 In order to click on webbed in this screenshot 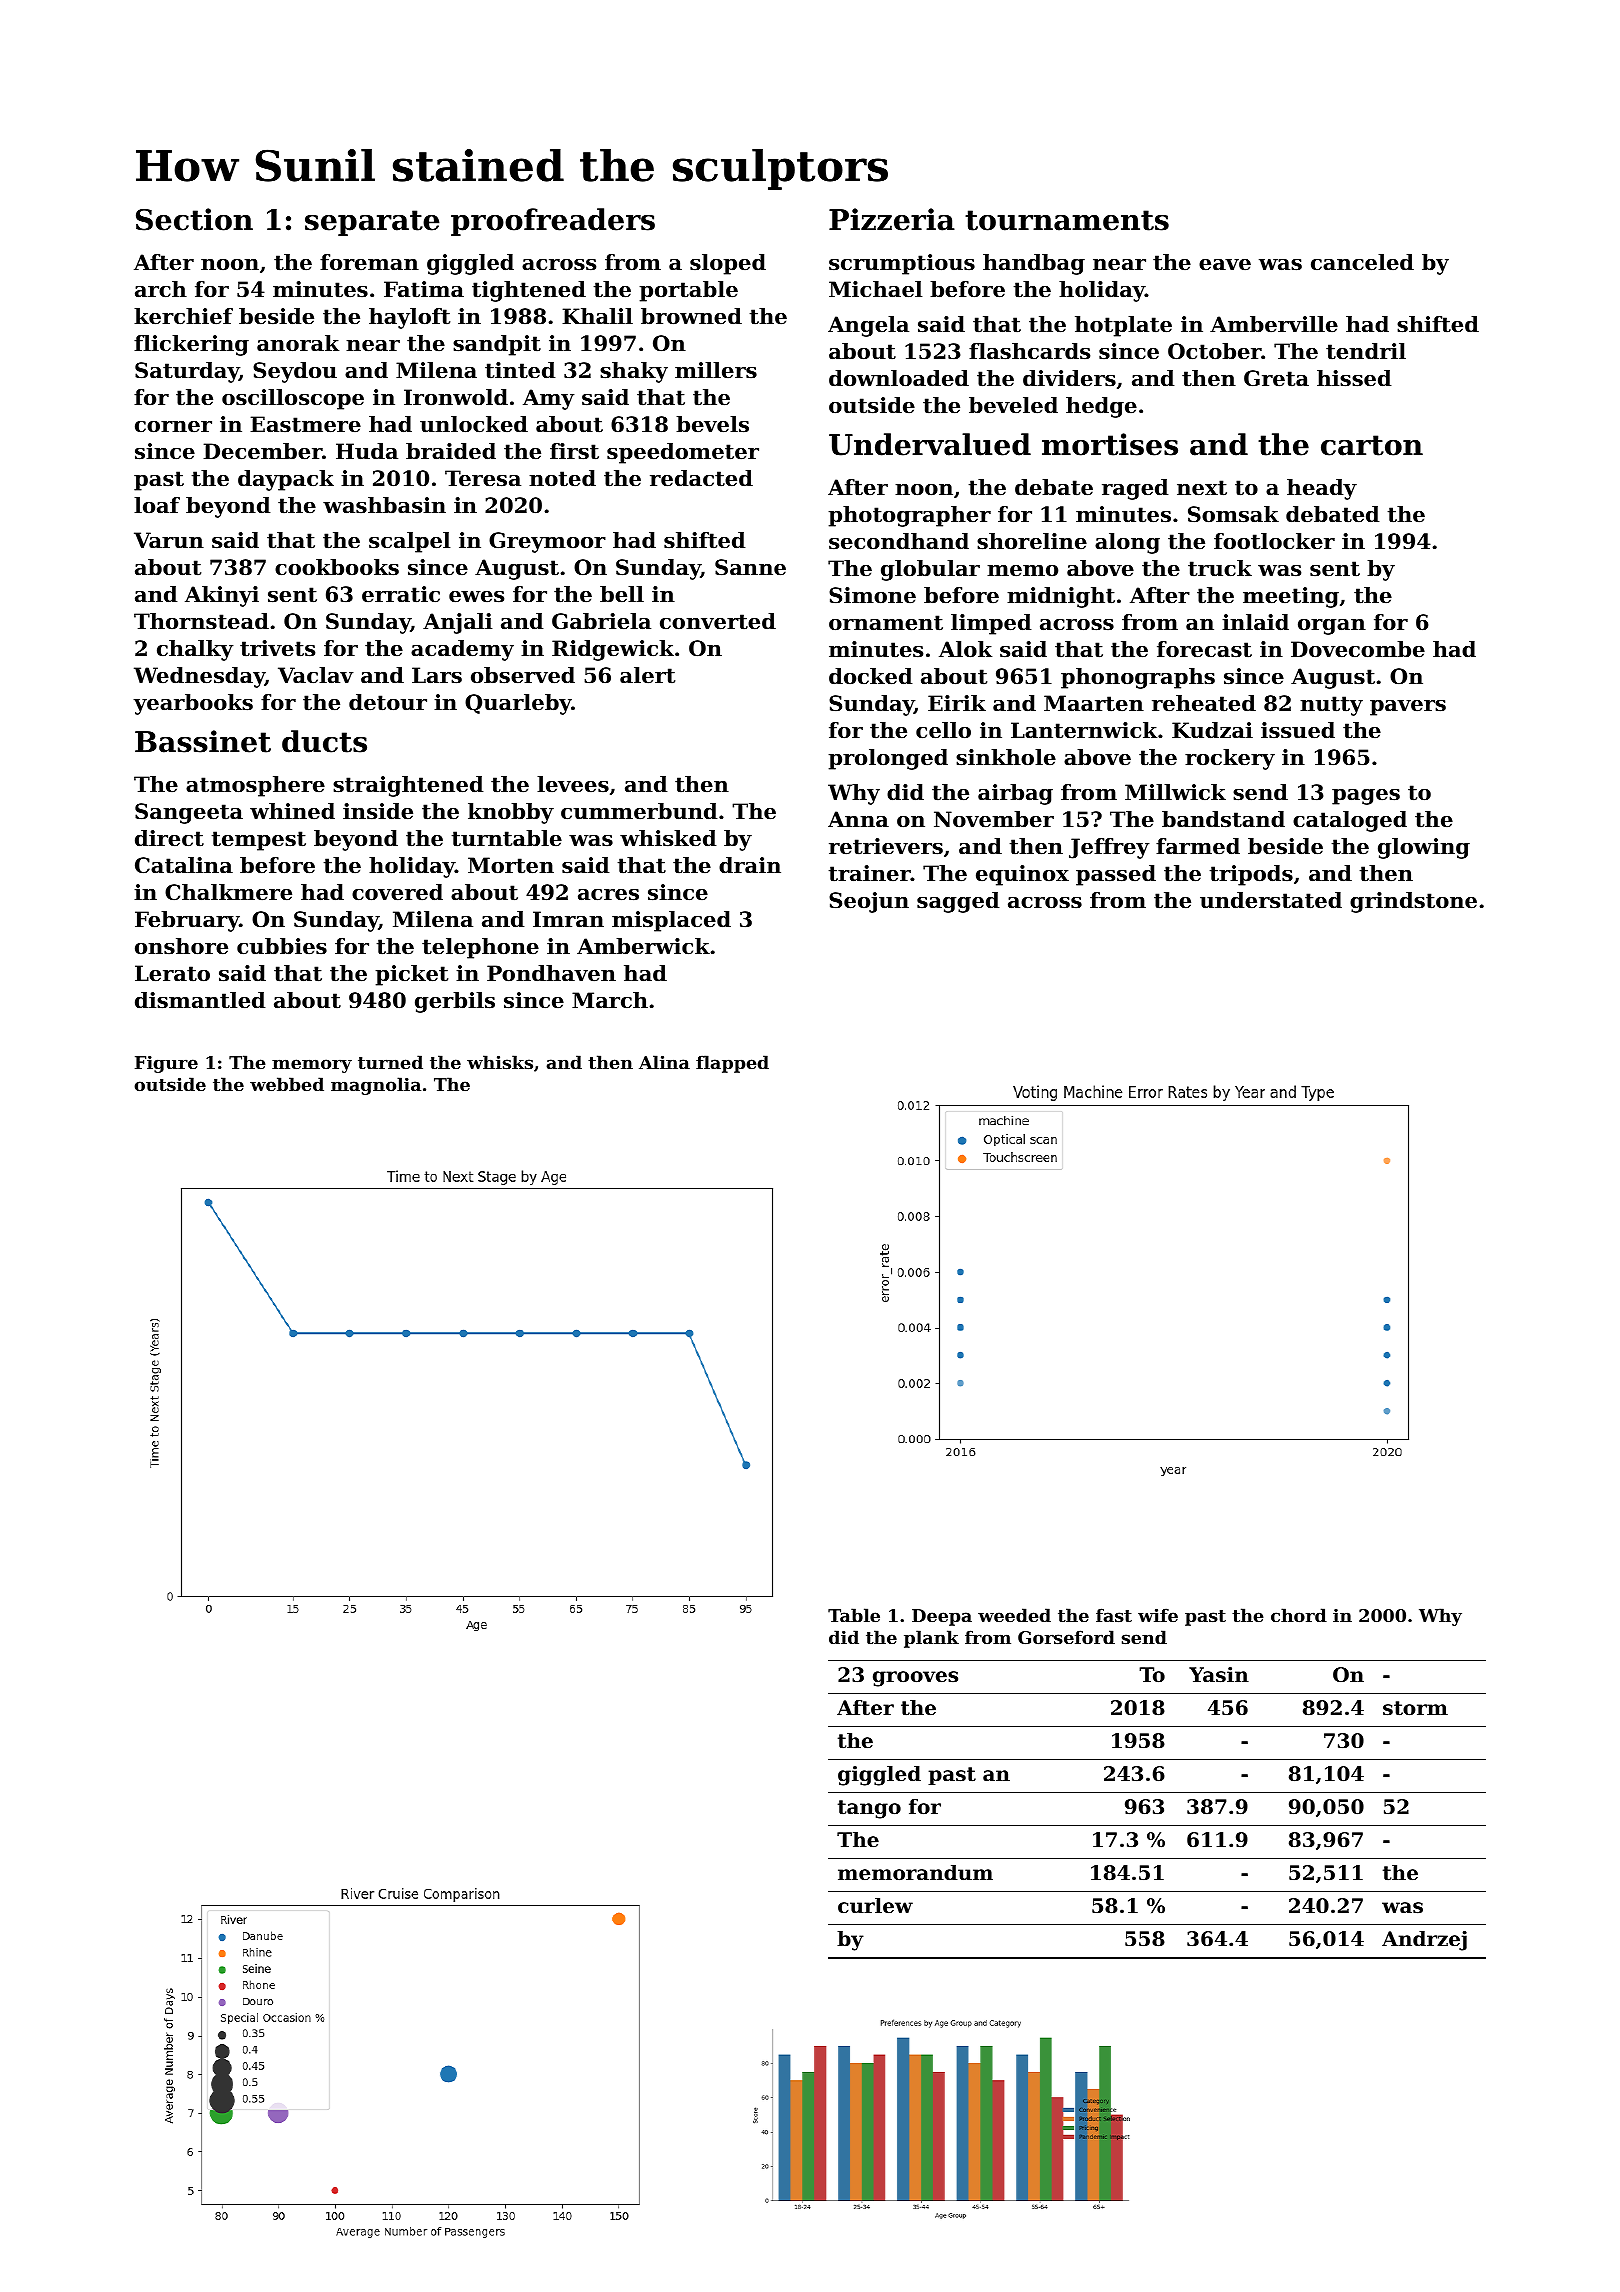, I will do `click(287, 1084)`.
